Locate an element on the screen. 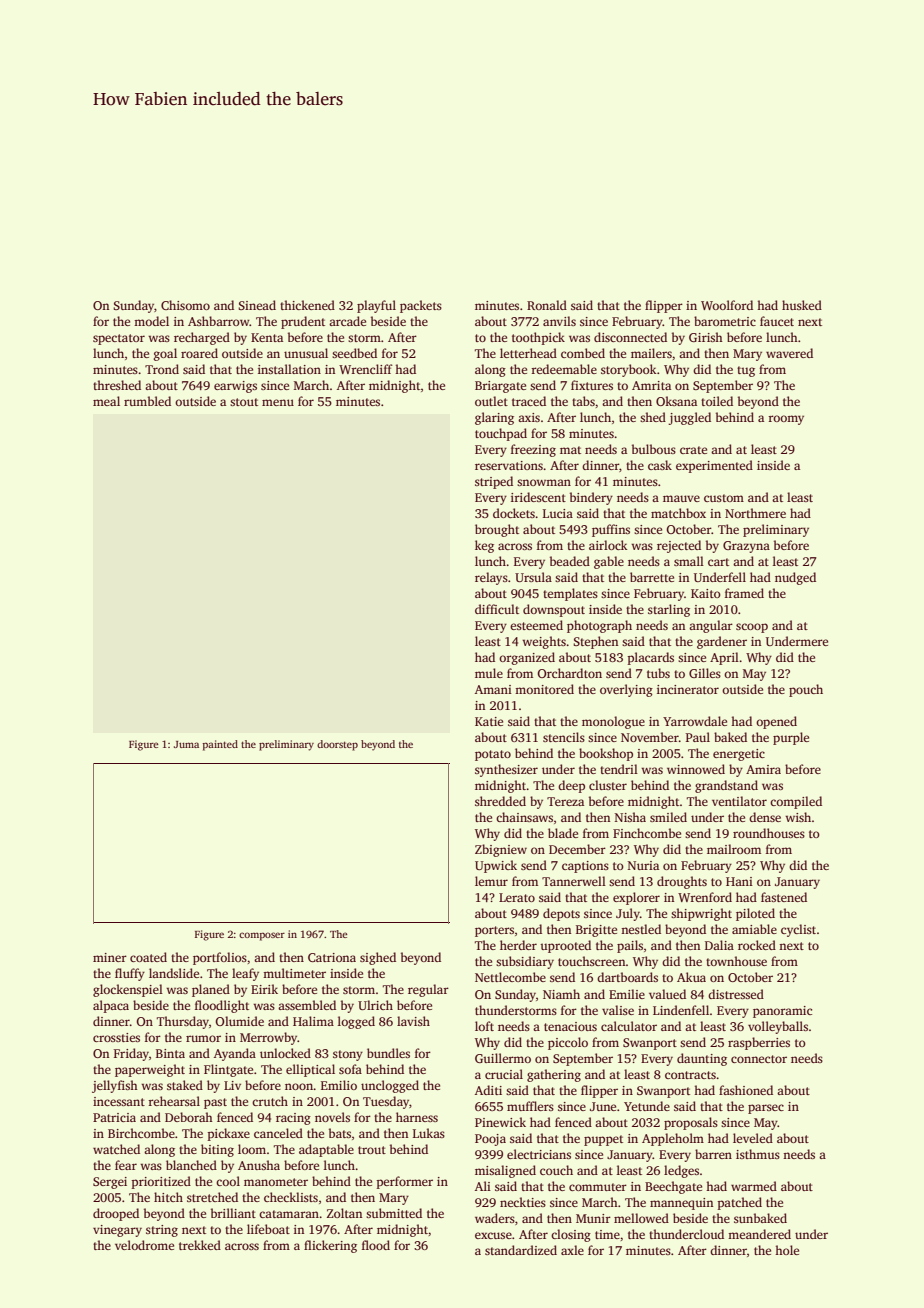 The image size is (924, 1308). landslide is located at coordinates (174, 973).
